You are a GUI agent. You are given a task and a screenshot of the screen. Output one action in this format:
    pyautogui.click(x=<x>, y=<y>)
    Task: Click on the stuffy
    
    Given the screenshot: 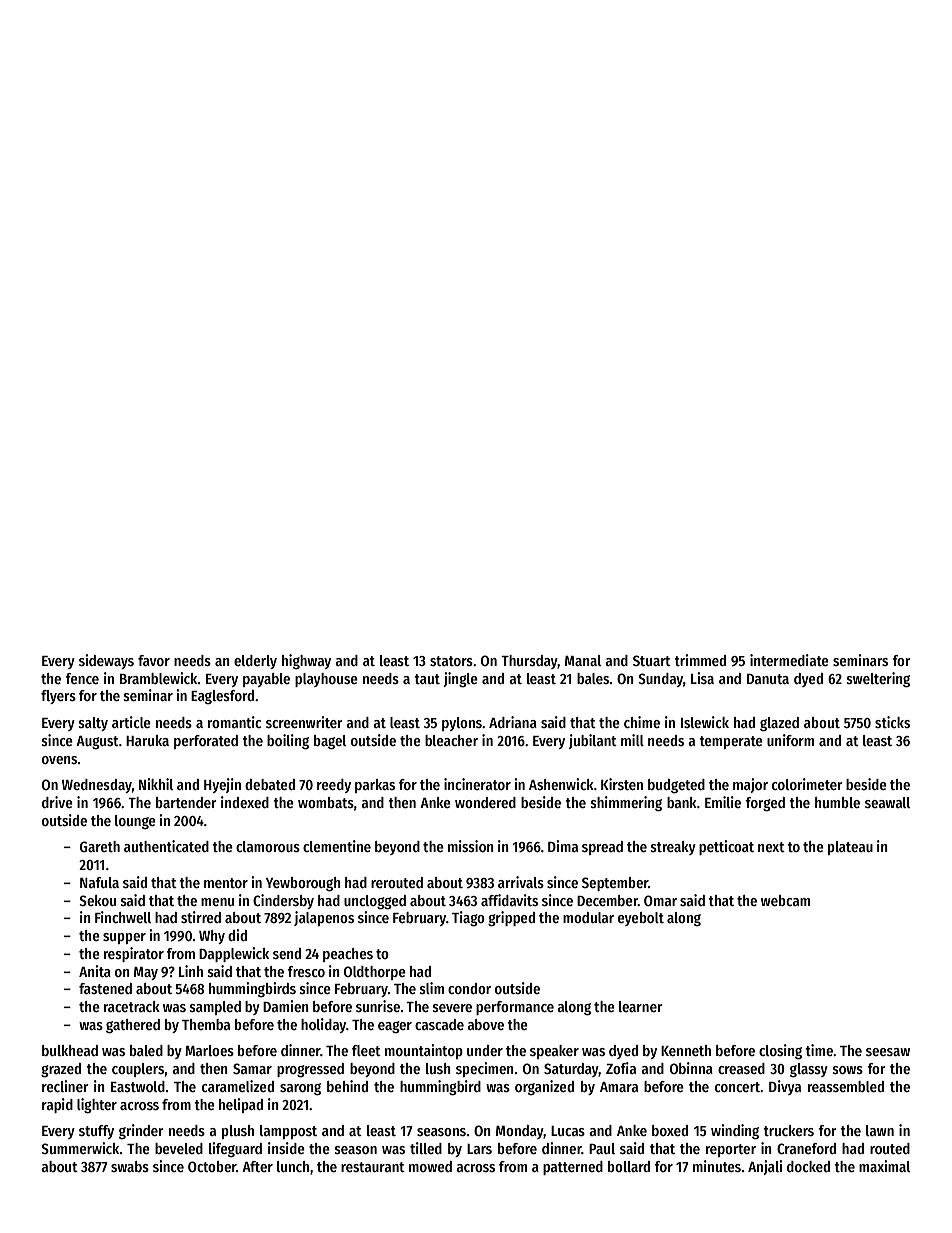 What is the action you would take?
    pyautogui.click(x=96, y=1132)
